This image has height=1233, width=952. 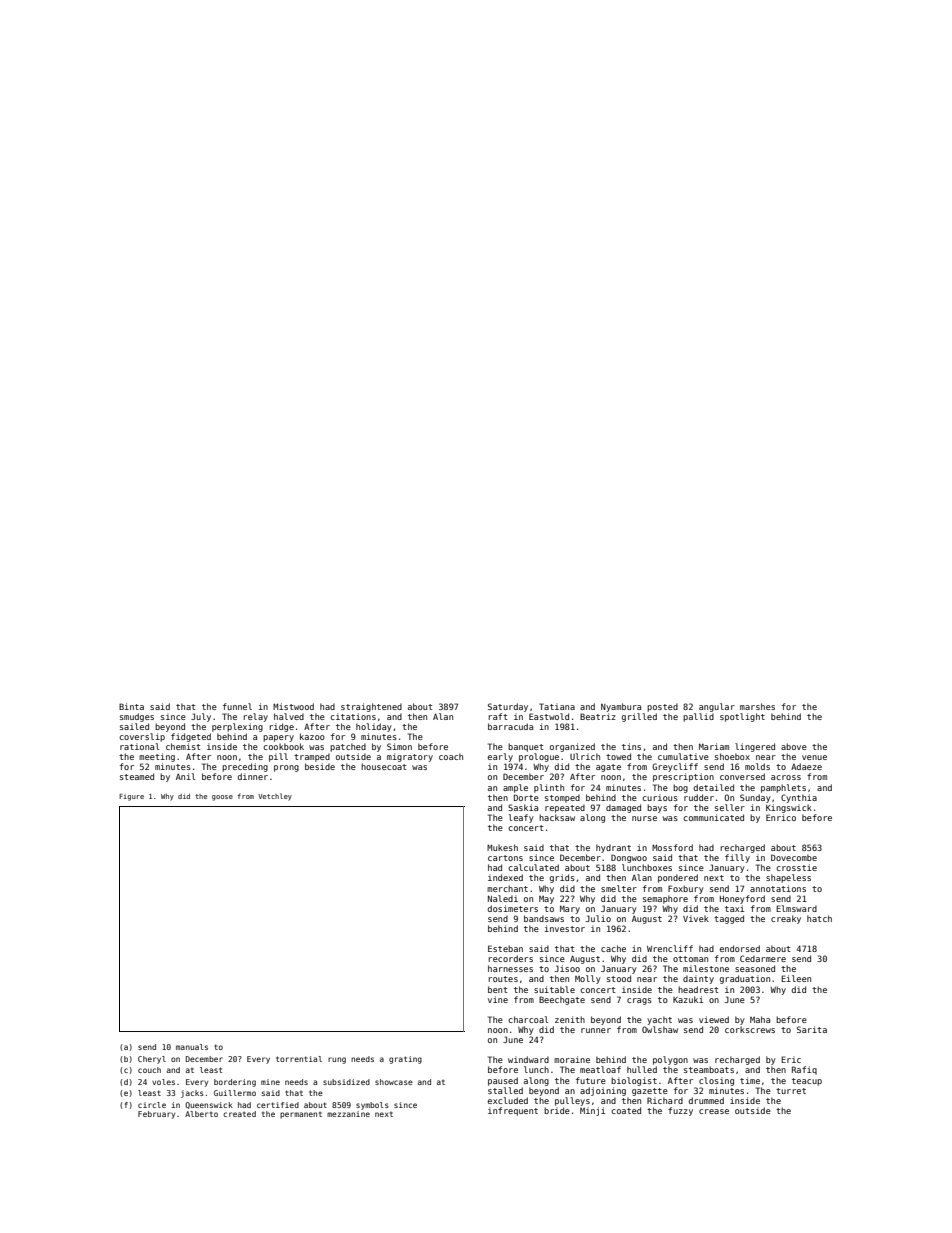 I want to click on Nyambura, so click(x=621, y=707).
